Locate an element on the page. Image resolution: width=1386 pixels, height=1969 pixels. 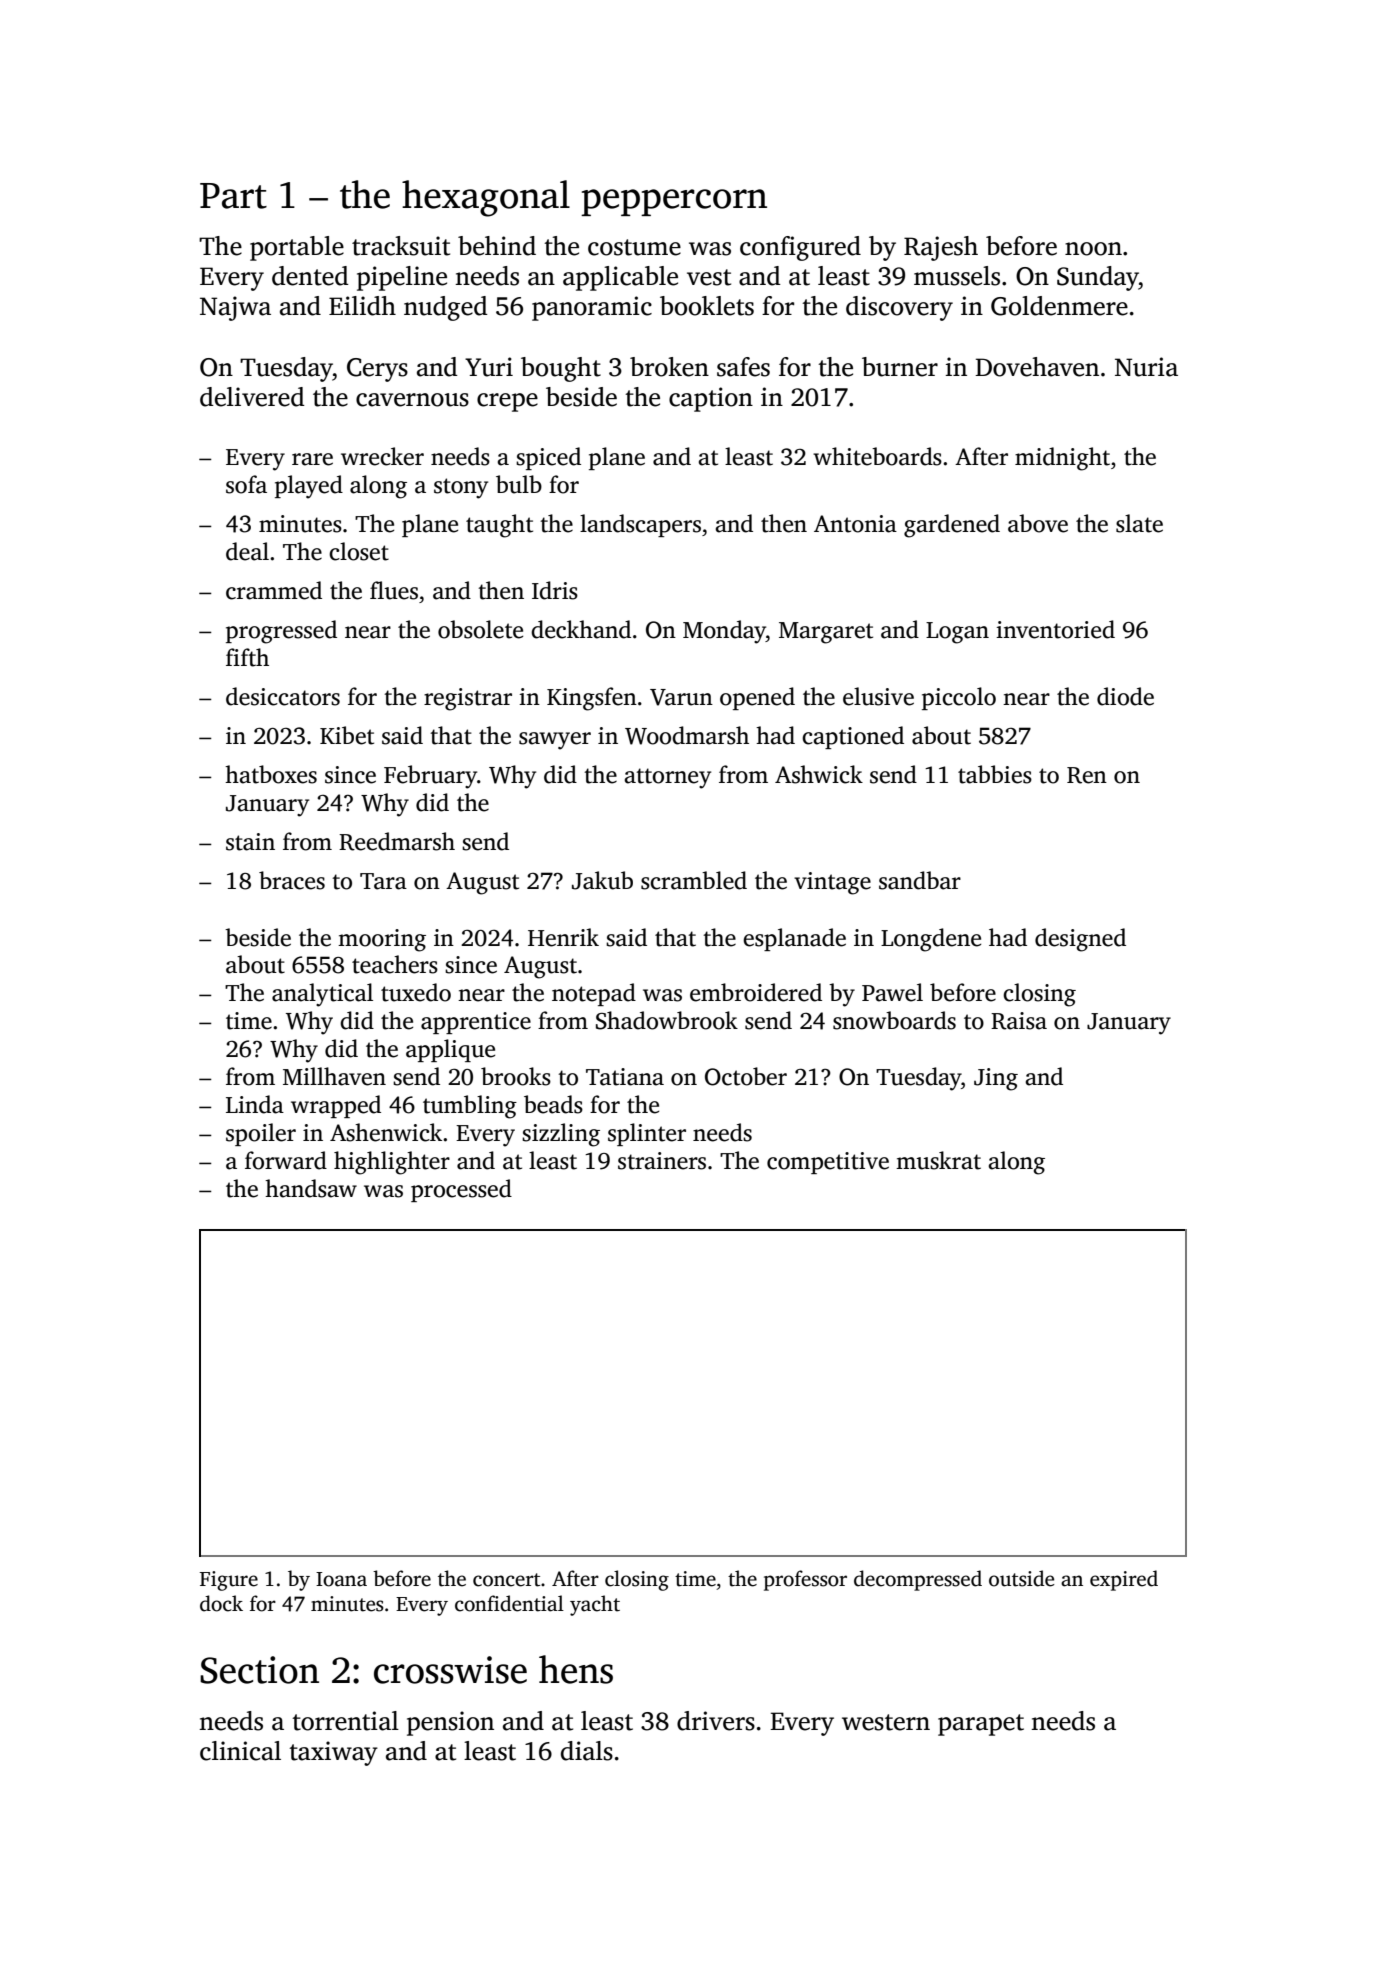
dials is located at coordinates (587, 1751).
